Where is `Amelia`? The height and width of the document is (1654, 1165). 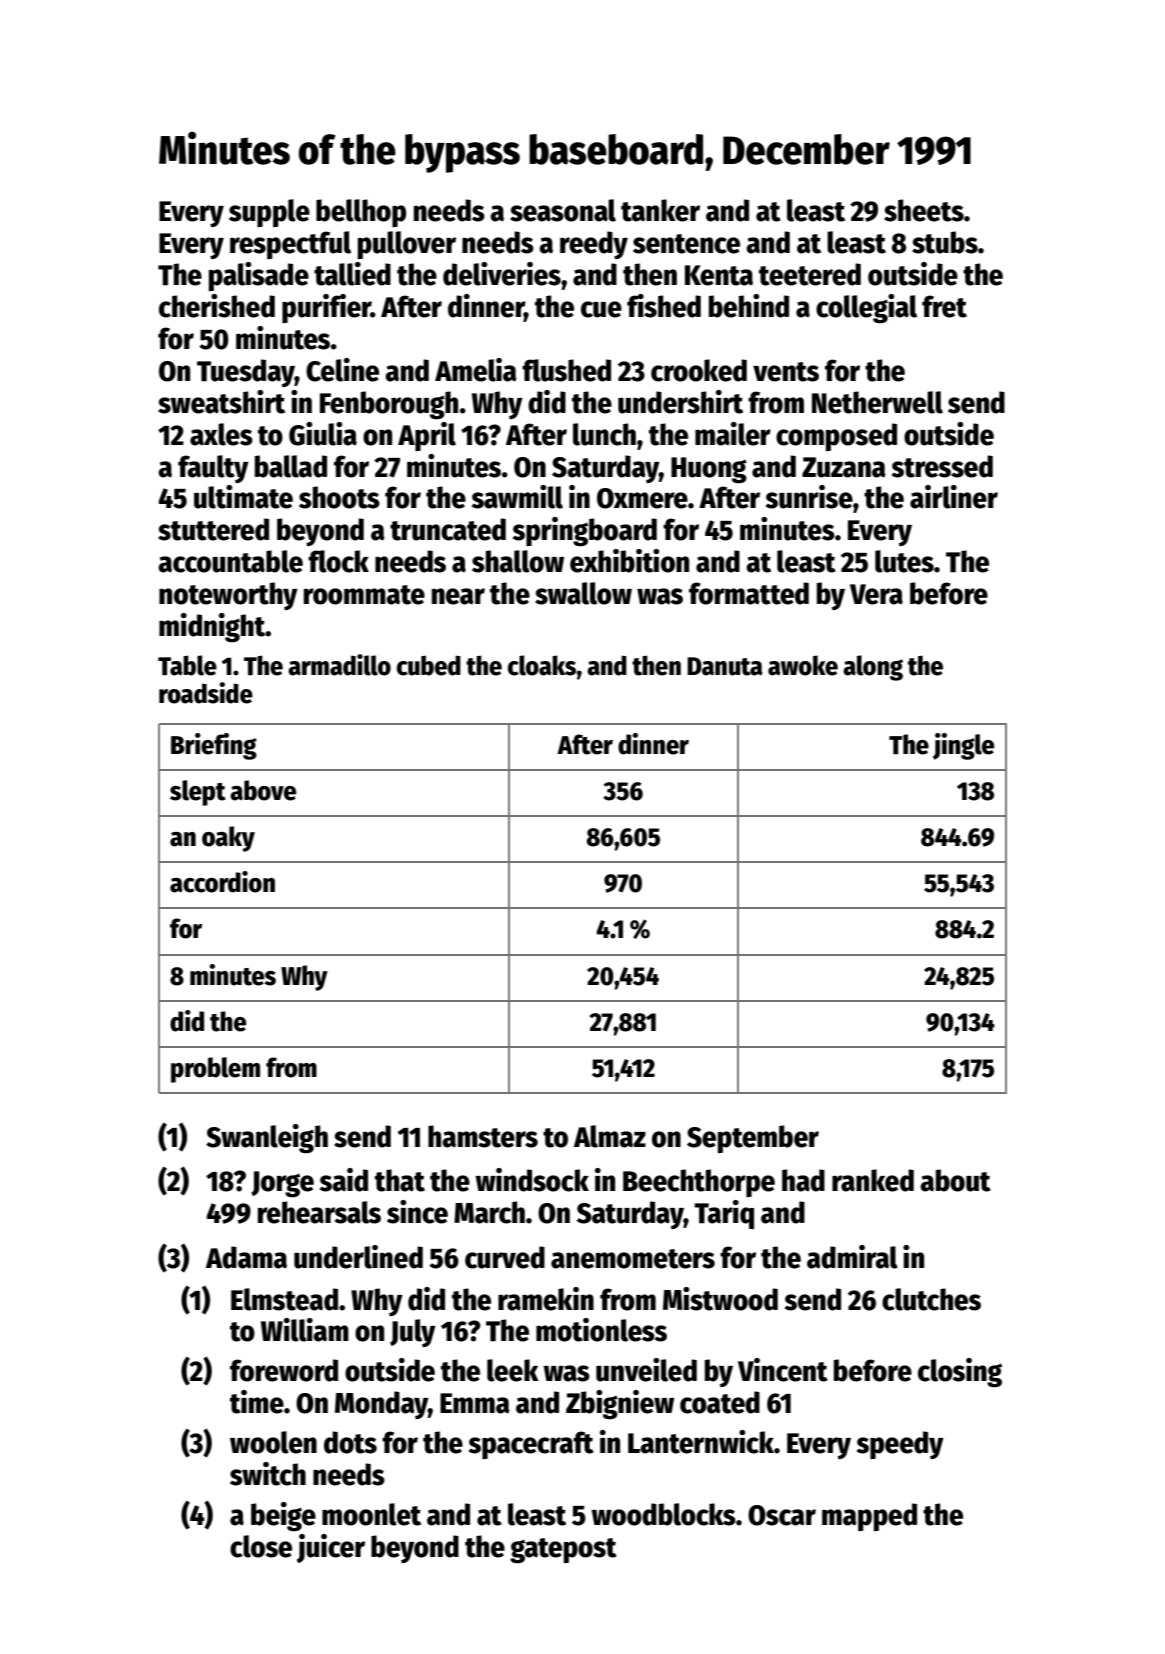
Amelia is located at coordinates (476, 370).
